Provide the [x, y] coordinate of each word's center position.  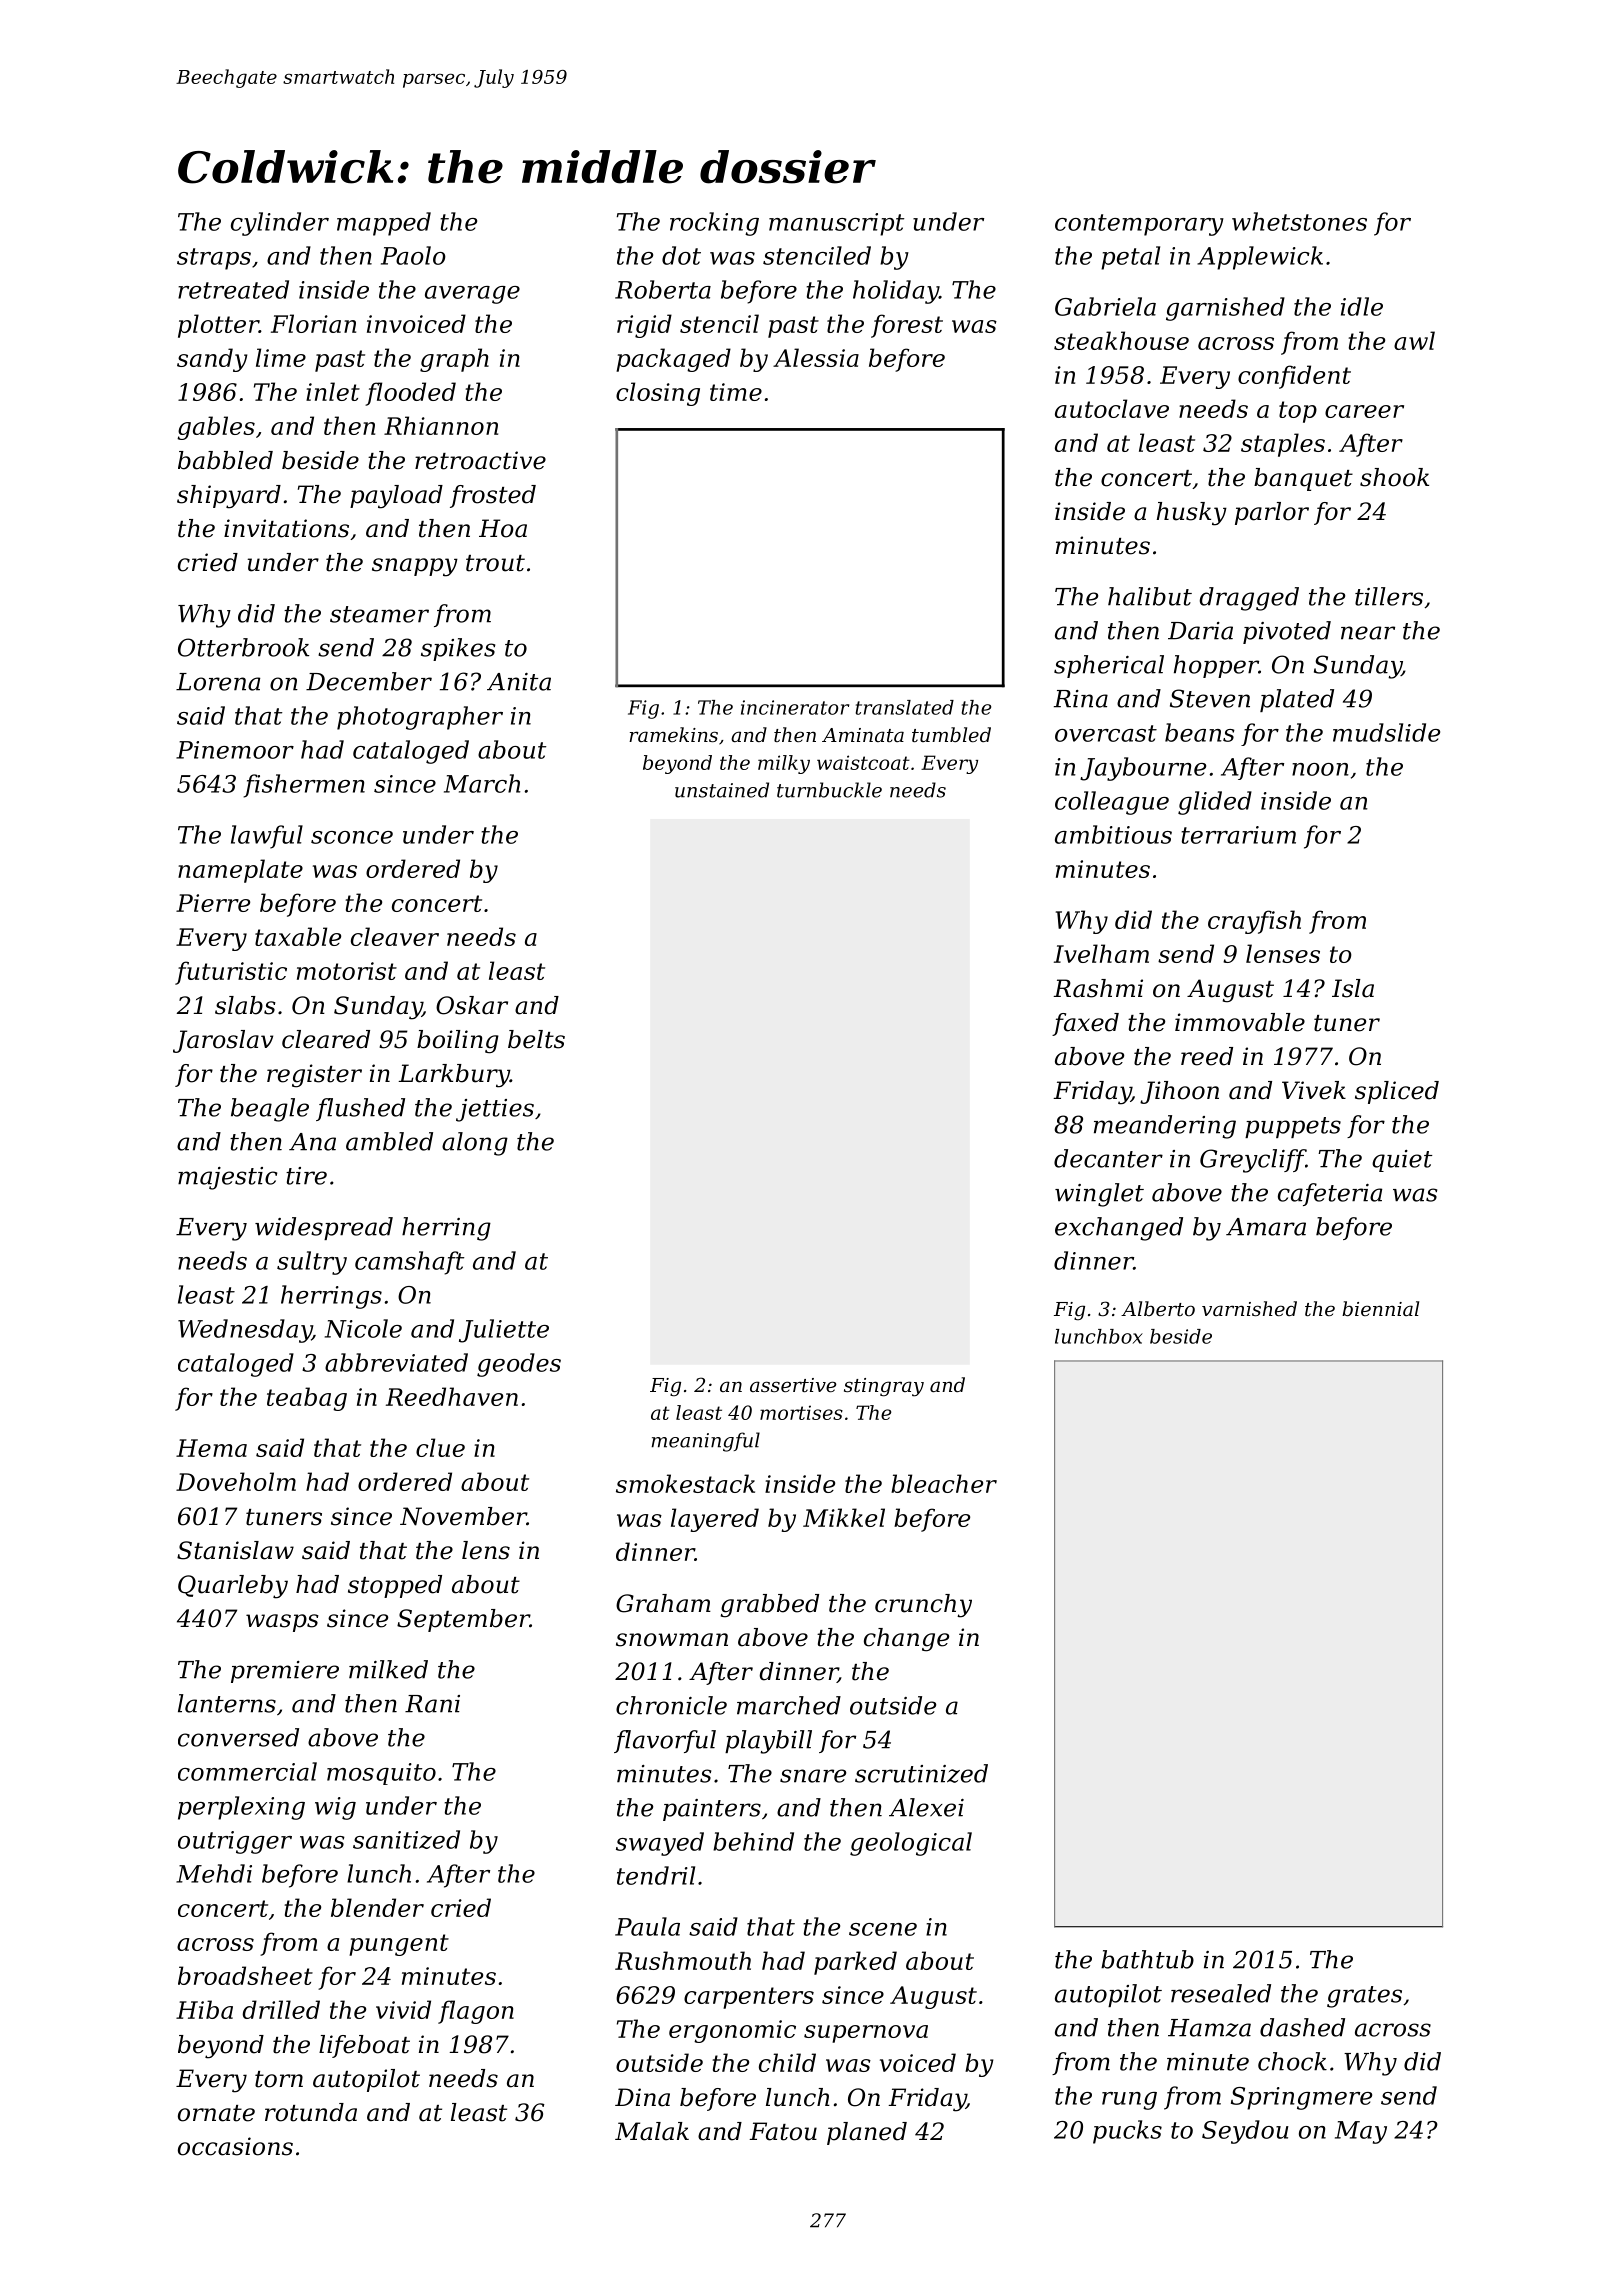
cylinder [280, 224]
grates [1364, 1997]
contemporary [1139, 225]
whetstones [1299, 221]
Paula [647, 1926]
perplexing [241, 1808]
